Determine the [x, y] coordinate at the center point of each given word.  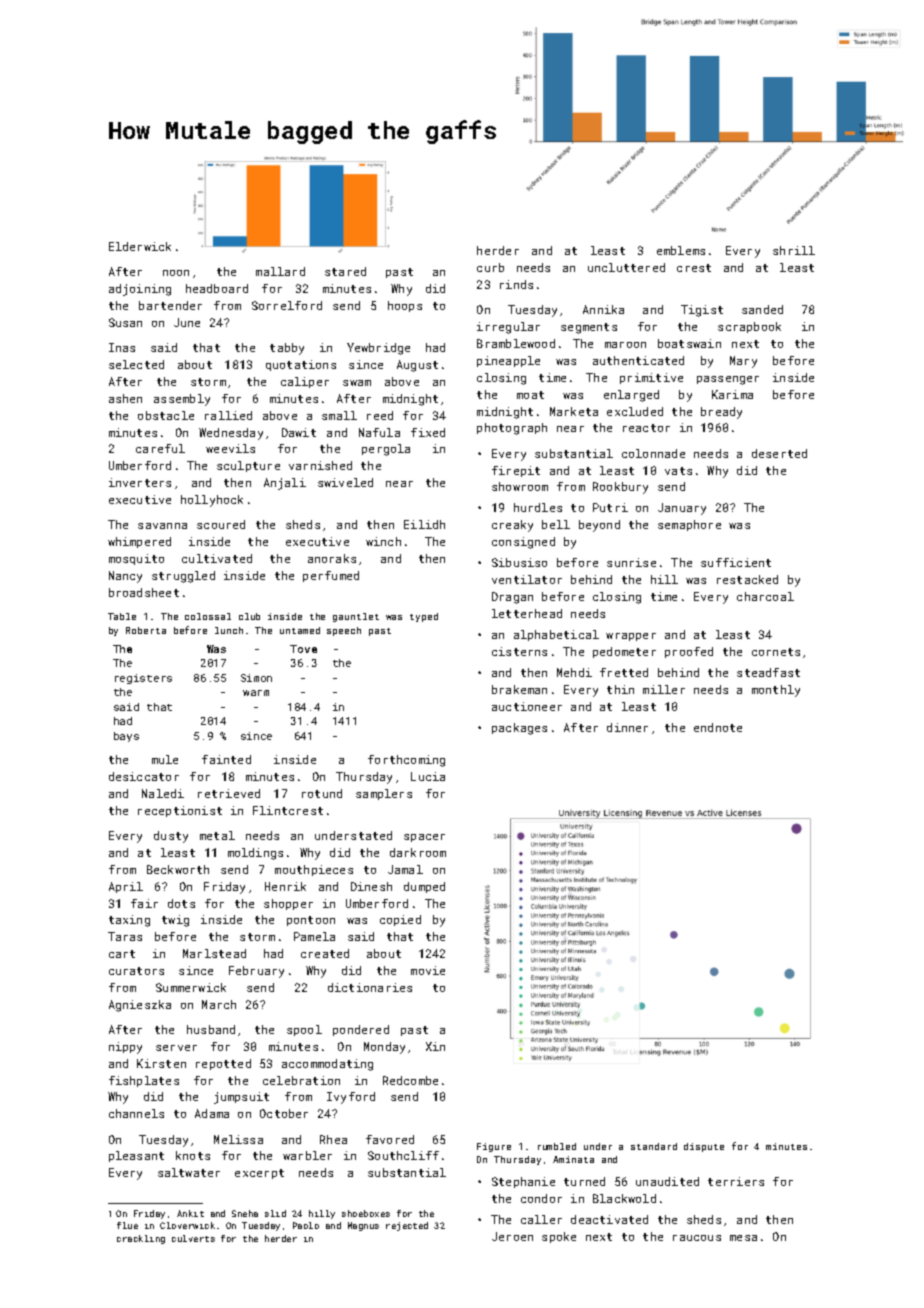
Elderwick [140, 246]
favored [390, 1139]
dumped [424, 887]
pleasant [136, 1156]
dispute [704, 1147]
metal [217, 835]
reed [380, 415]
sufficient [736, 562]
